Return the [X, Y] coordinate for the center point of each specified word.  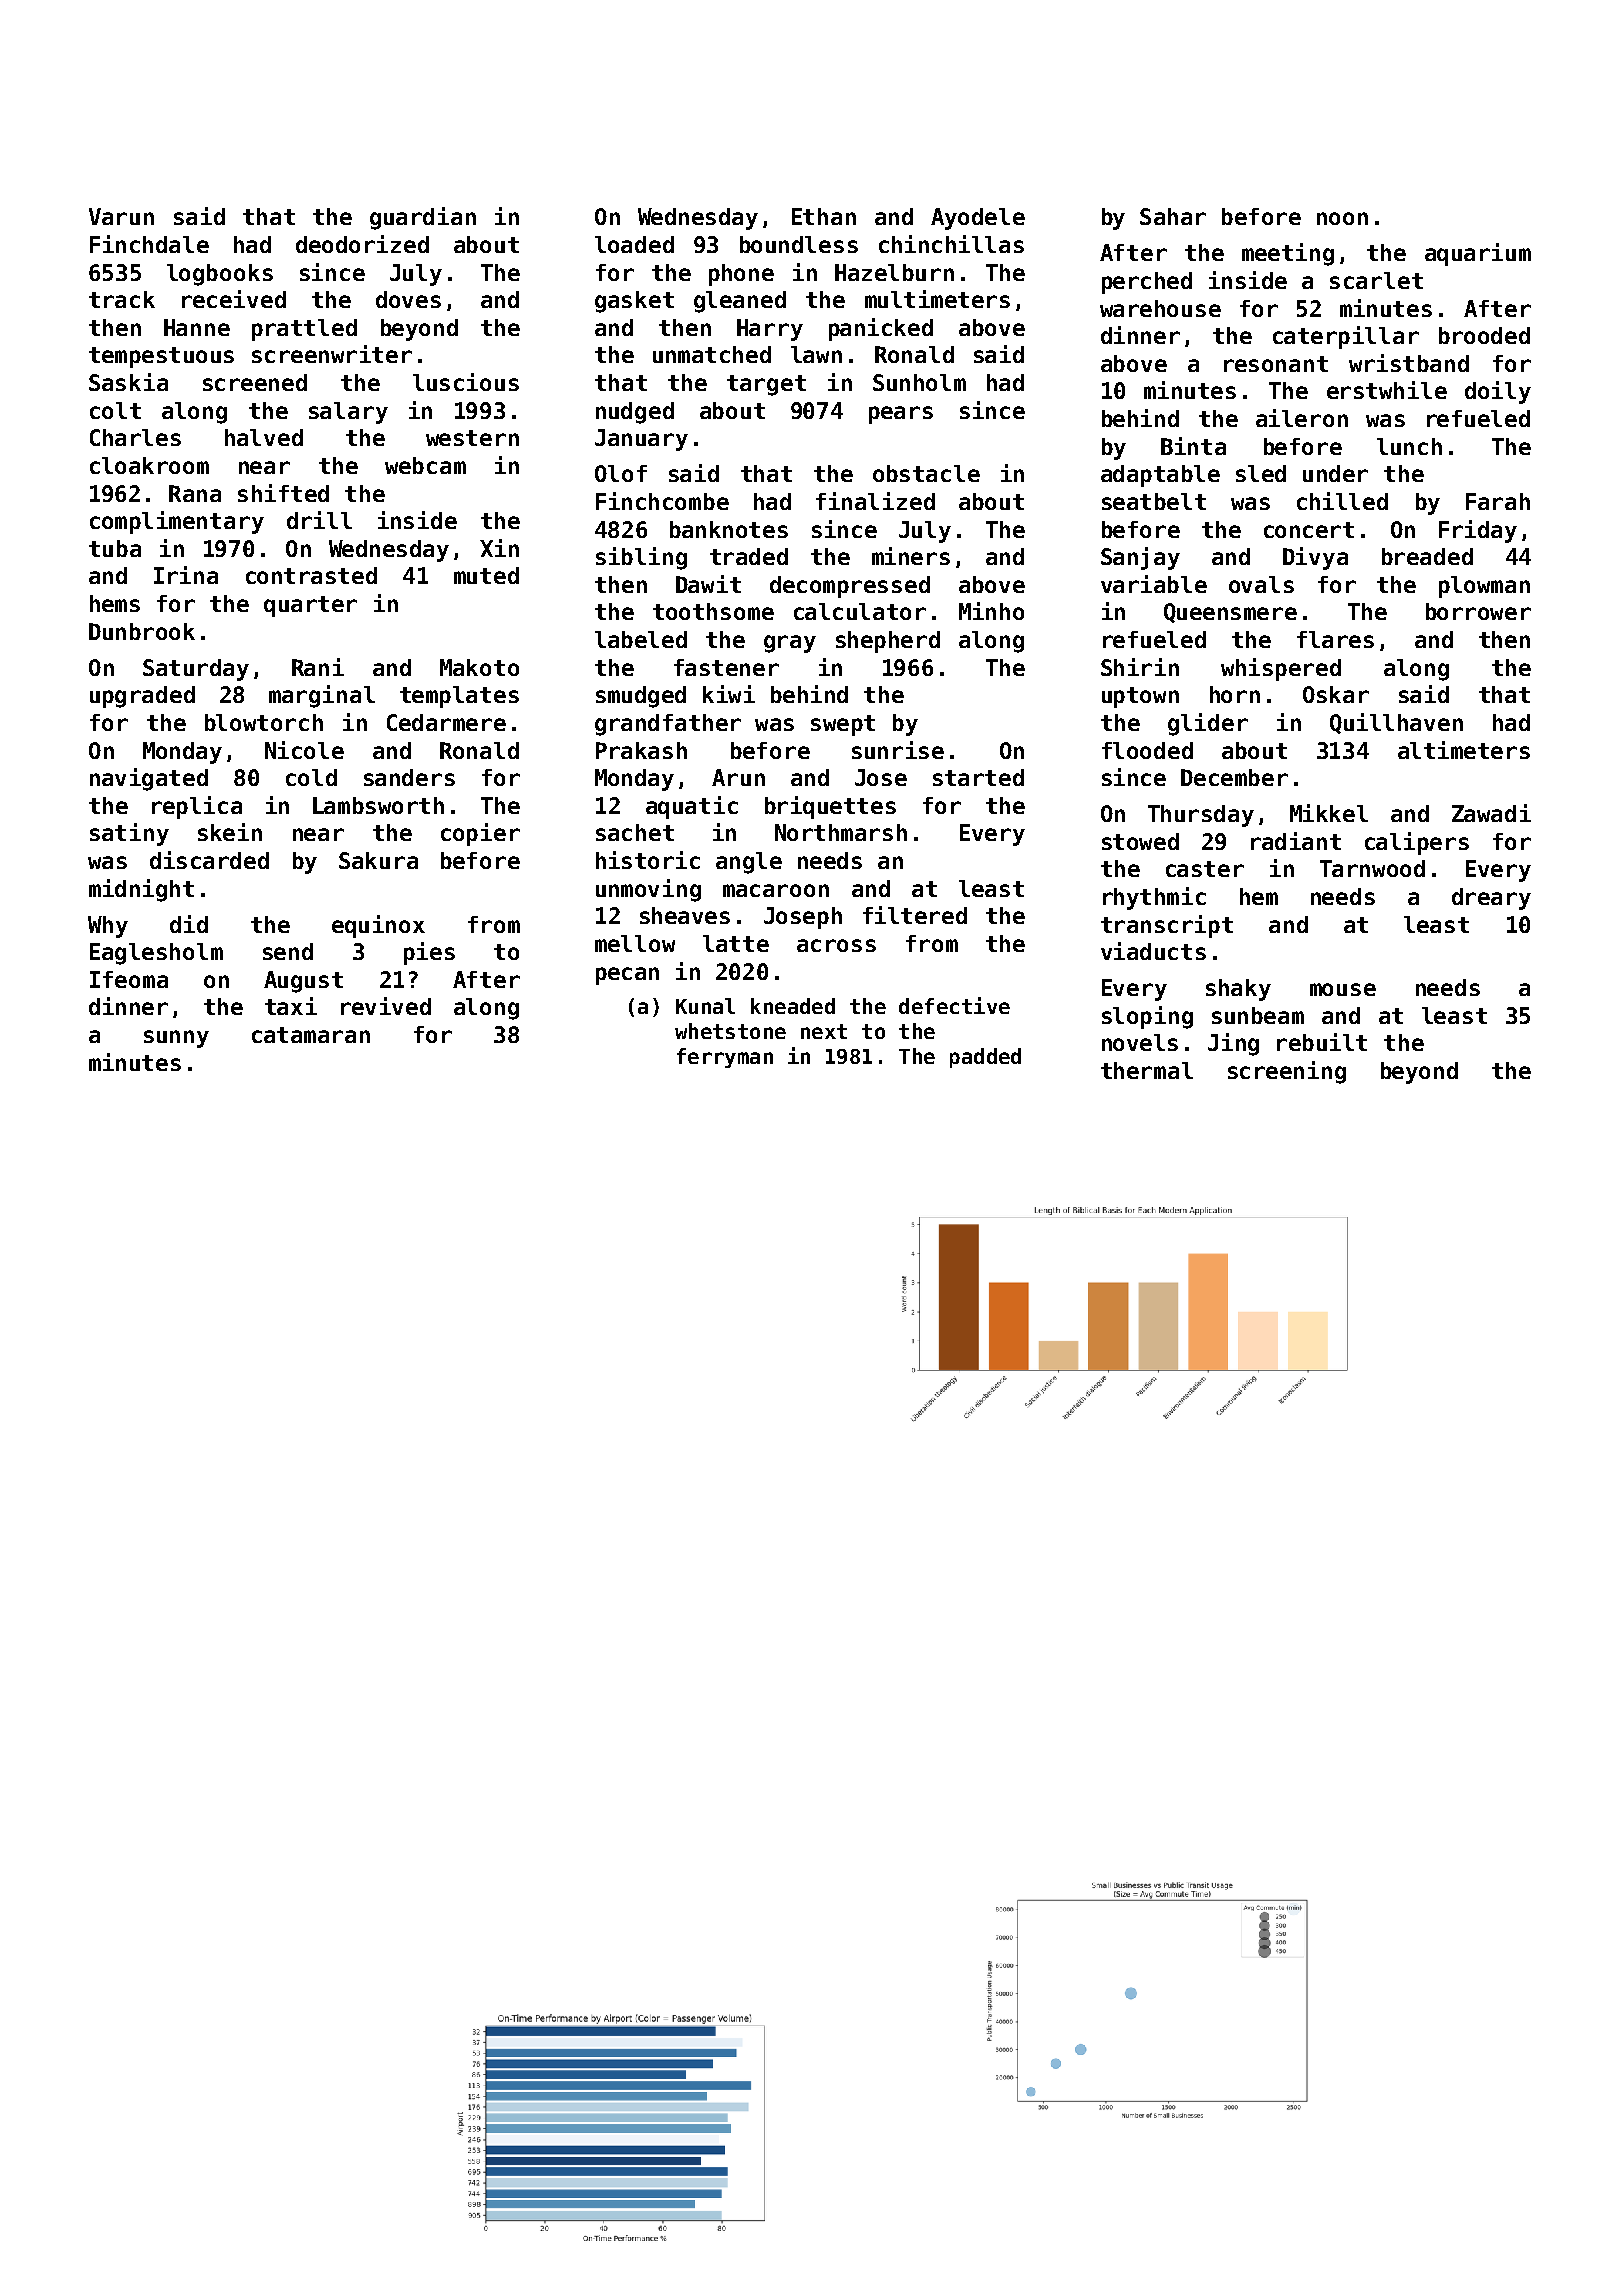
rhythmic [1154, 898]
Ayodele [978, 219]
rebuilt [1322, 1042]
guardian [423, 218]
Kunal [705, 1006]
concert [1309, 530]
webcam [425, 465]
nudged [635, 413]
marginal [322, 696]
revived [386, 1006]
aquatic [692, 807]
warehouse [1160, 308]
